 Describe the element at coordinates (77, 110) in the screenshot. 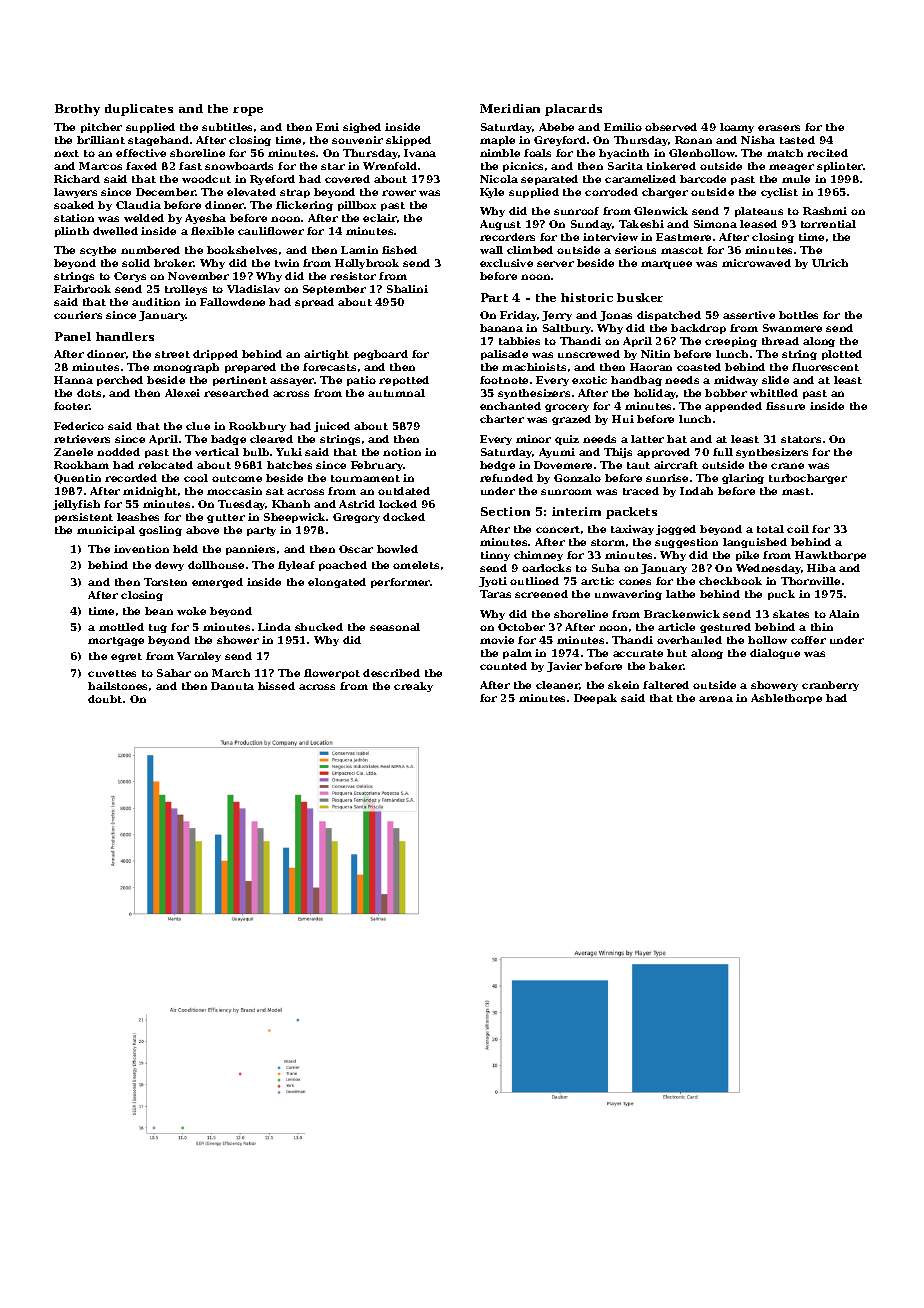

I see `Brothy` at that location.
